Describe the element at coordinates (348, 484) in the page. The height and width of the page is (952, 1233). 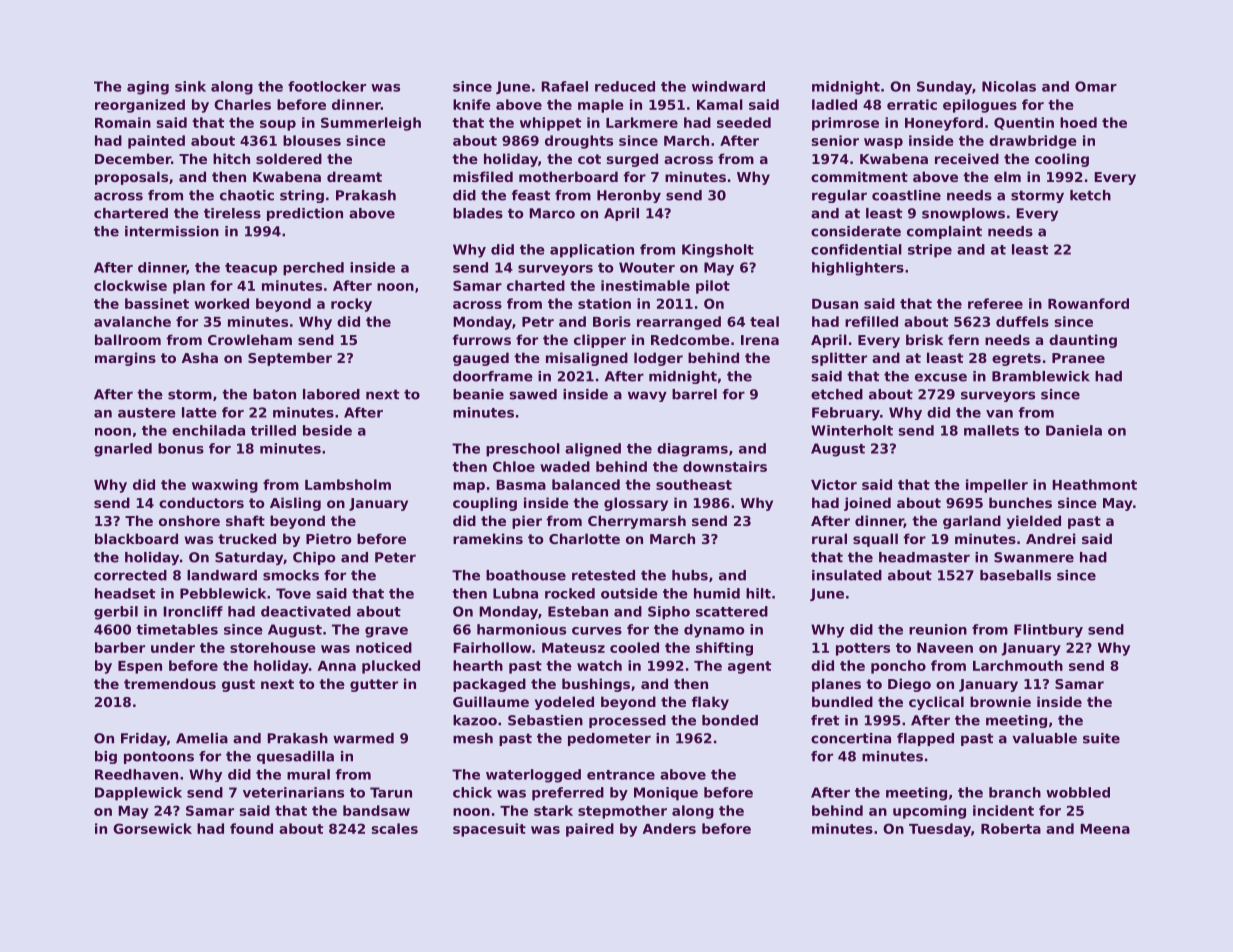
I see `Lambsholm` at that location.
